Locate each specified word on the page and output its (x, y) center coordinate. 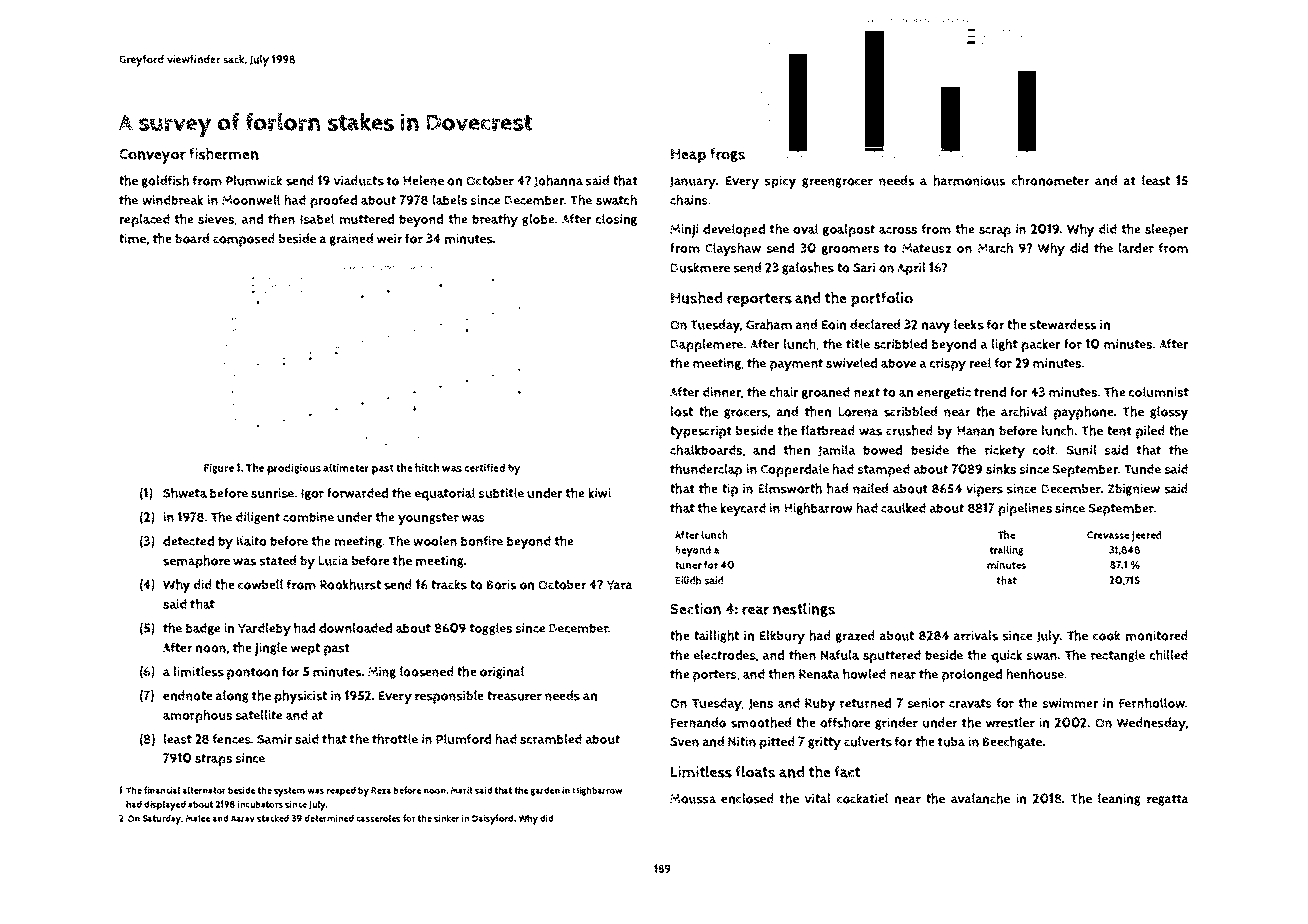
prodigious (294, 469)
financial (162, 790)
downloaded (355, 627)
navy (936, 327)
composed (244, 240)
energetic (944, 393)
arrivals (976, 635)
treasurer (514, 696)
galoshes (808, 268)
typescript (701, 432)
